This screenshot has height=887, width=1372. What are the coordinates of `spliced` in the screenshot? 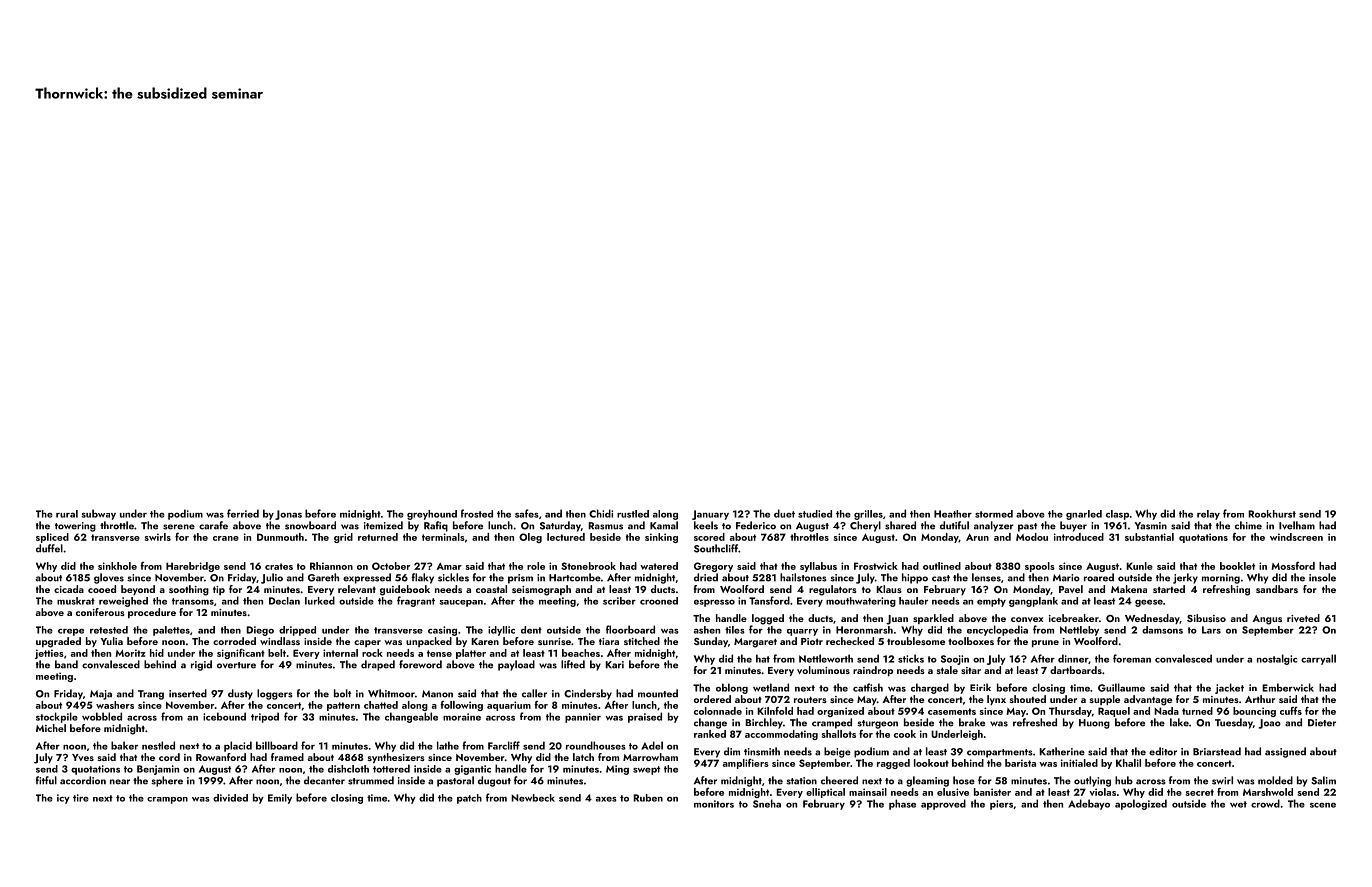 It's located at (52, 538).
